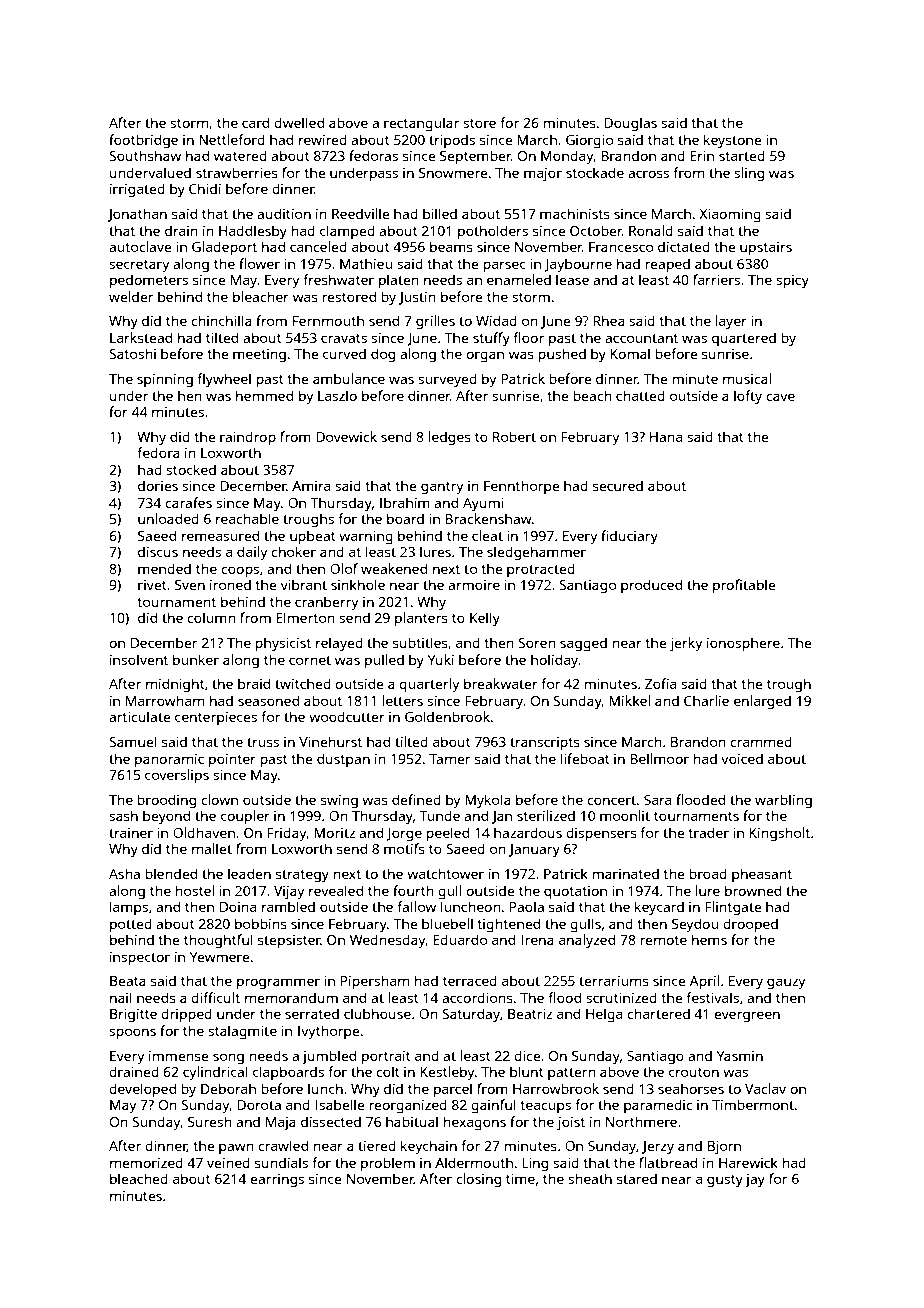 This page has width=924, height=1308. What do you see at coordinates (152, 585) in the page?
I see `rivet` at bounding box center [152, 585].
